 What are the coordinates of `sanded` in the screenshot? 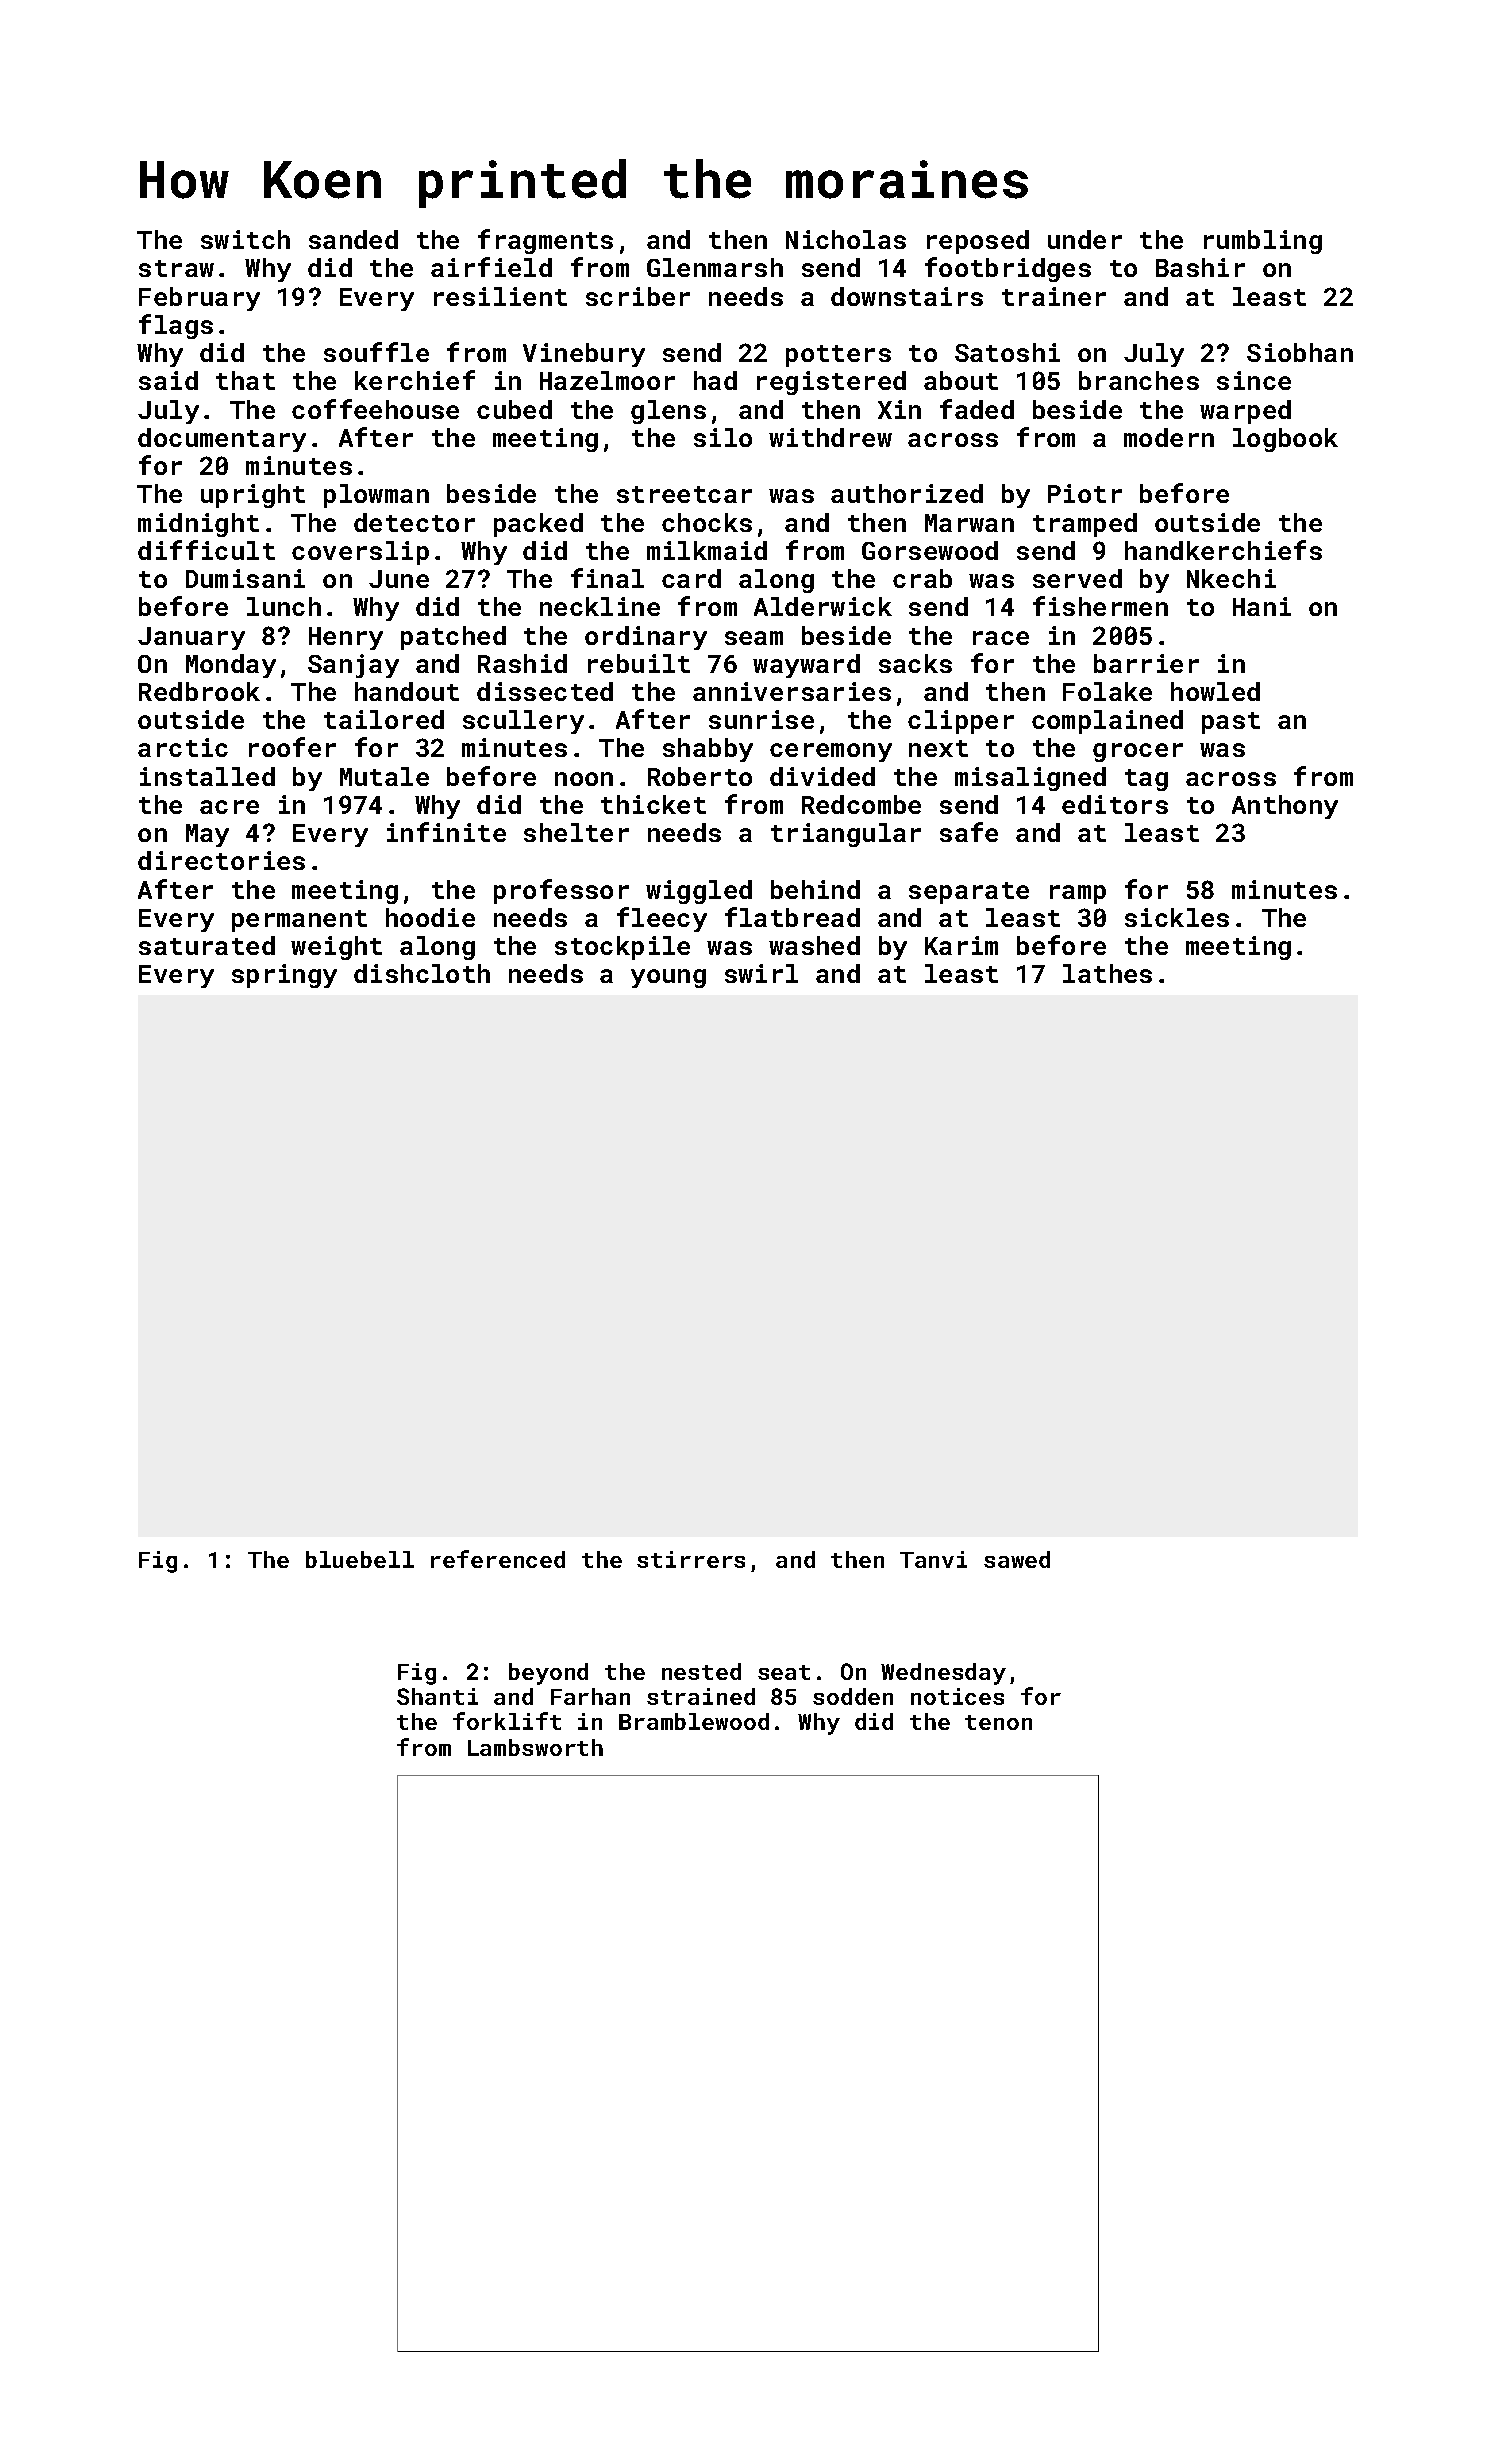 It's located at (353, 239).
